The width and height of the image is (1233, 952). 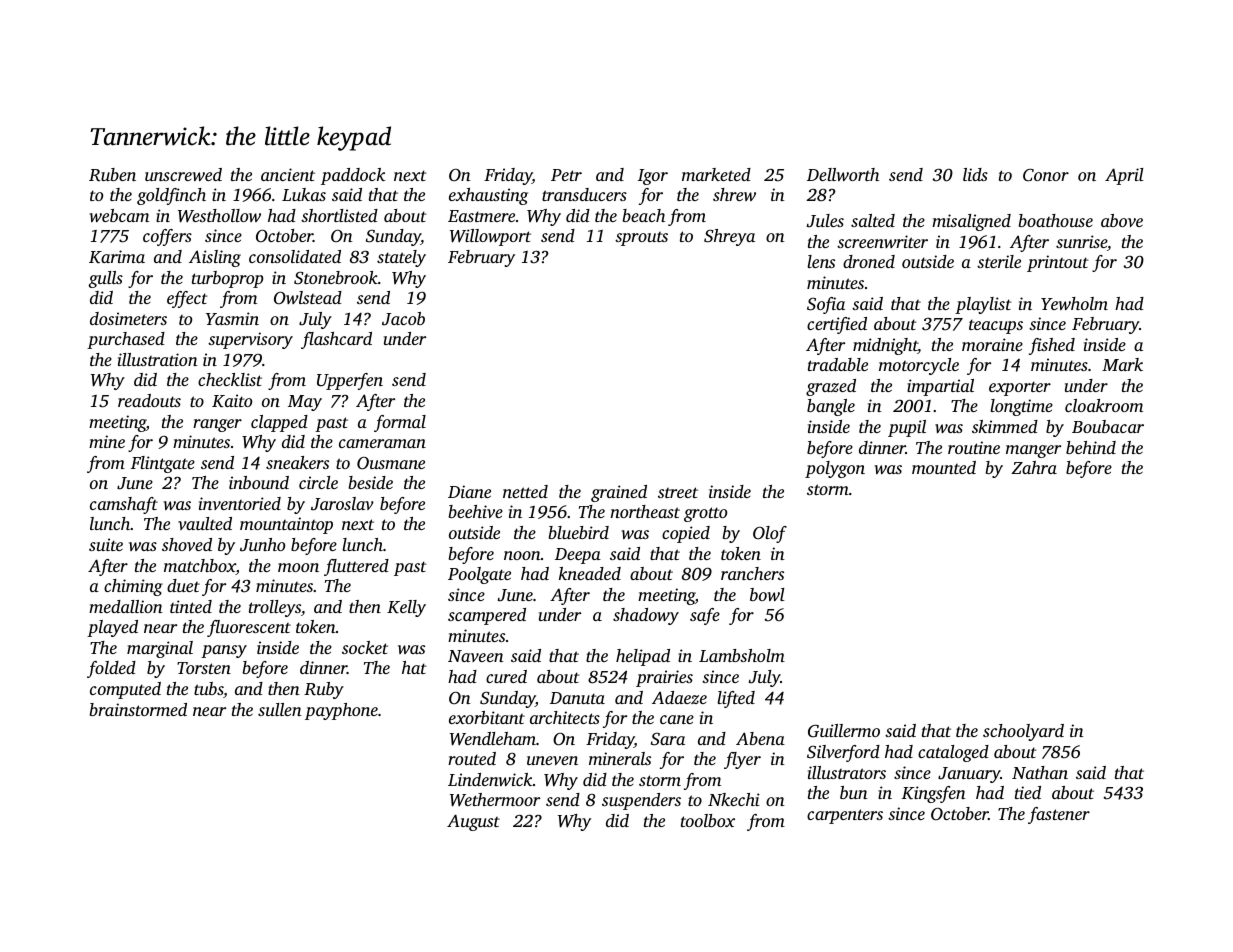 What do you see at coordinates (577, 698) in the image?
I see `Danuta` at bounding box center [577, 698].
